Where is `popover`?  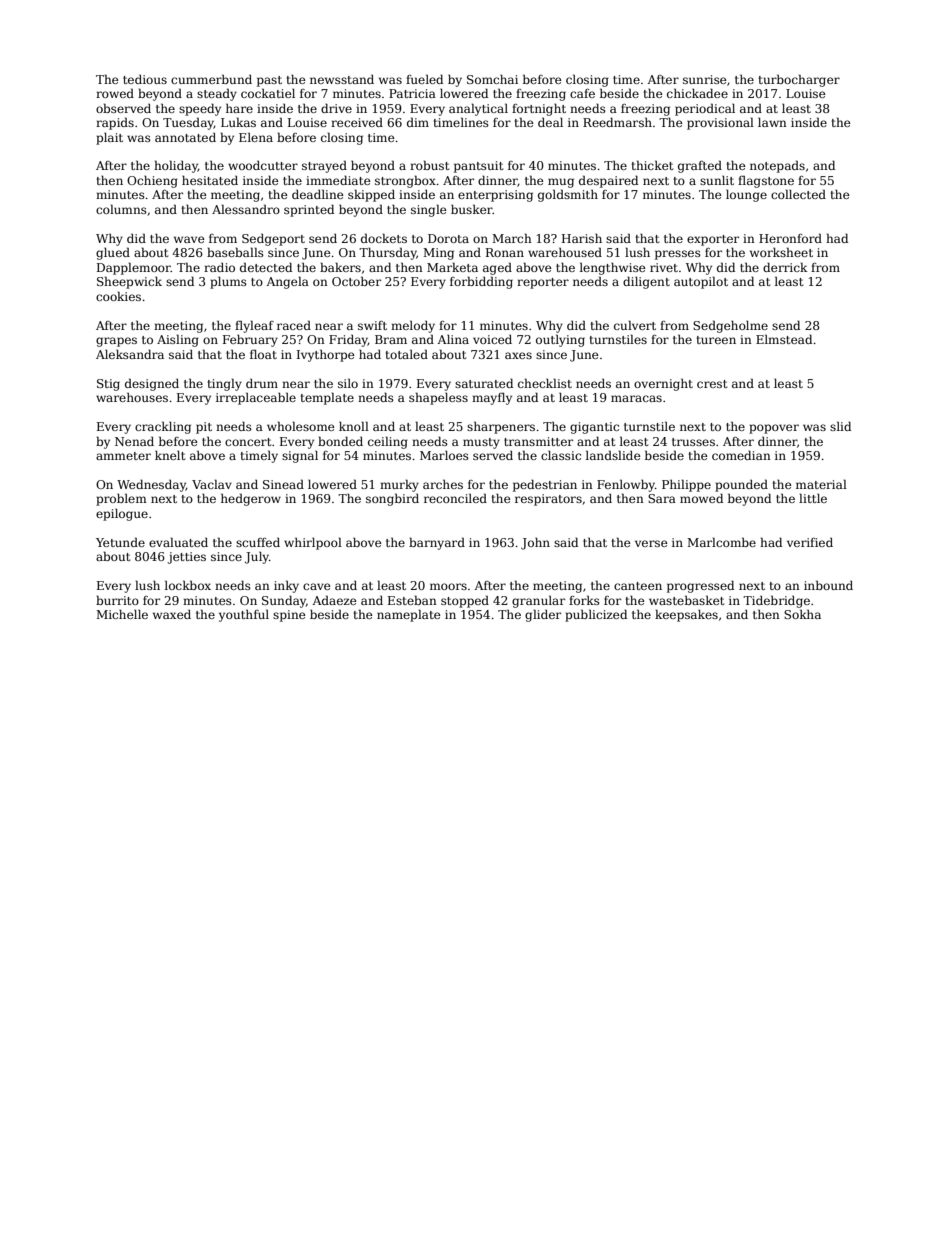
popover is located at coordinates (774, 429).
